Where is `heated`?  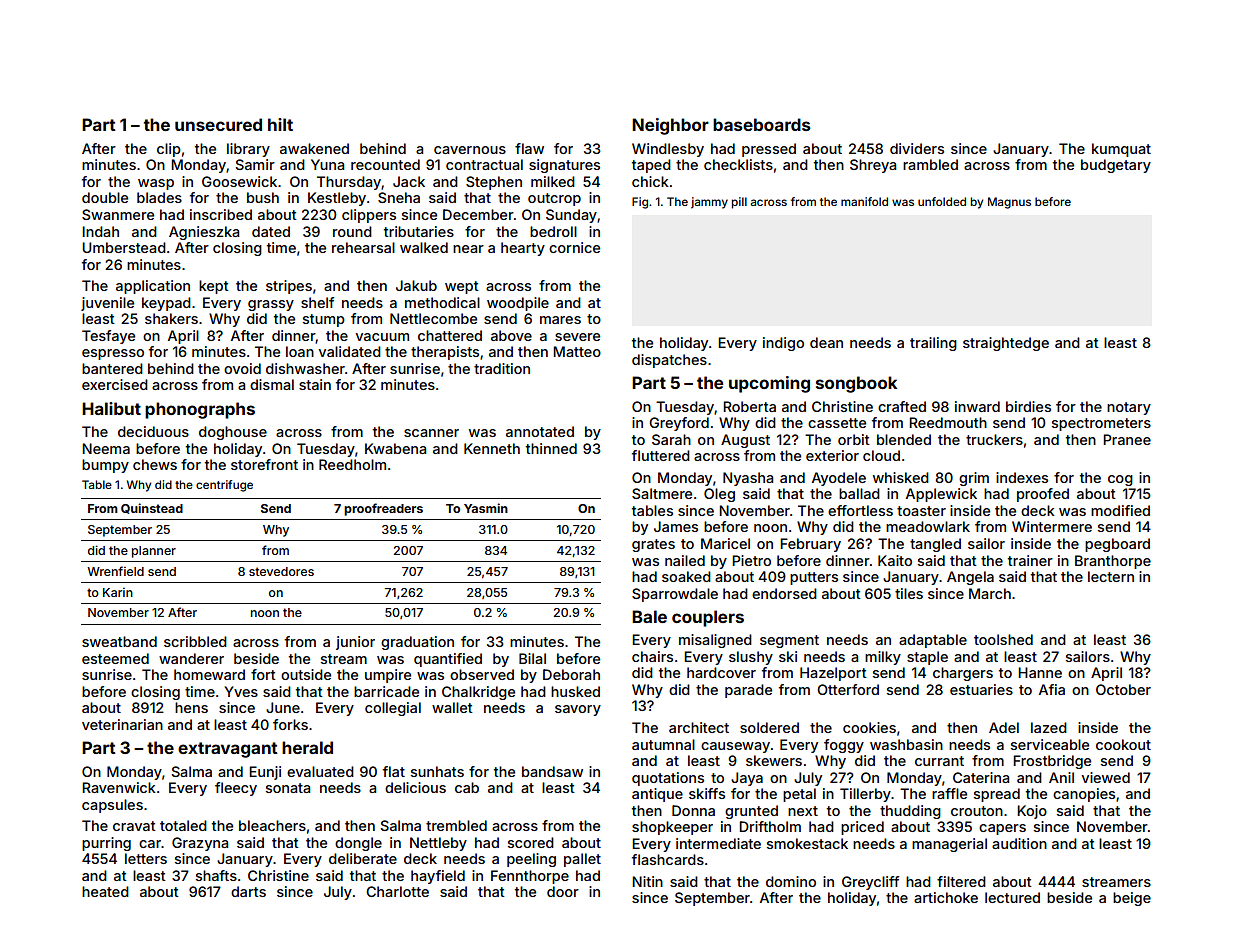 heated is located at coordinates (105, 891).
